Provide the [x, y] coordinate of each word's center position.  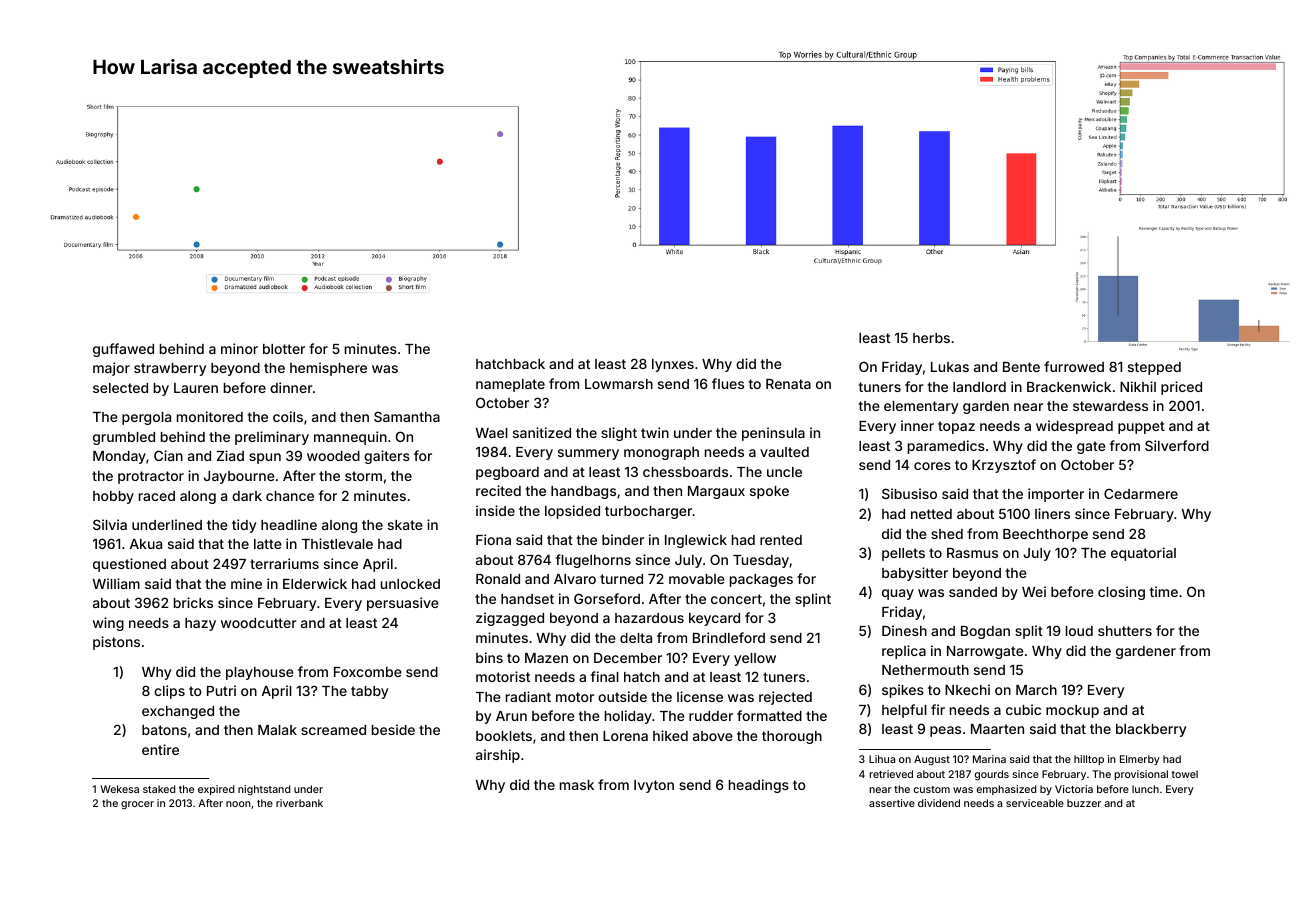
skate [405, 525]
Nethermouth [925, 670]
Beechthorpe [1045, 535]
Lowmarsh [619, 384]
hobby [113, 497]
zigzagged [510, 619]
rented [781, 540]
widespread [1074, 427]
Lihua [882, 759]
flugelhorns [593, 561]
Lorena [625, 736]
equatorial [1143, 554]
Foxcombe [368, 672]
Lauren [196, 388]
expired [216, 790]
